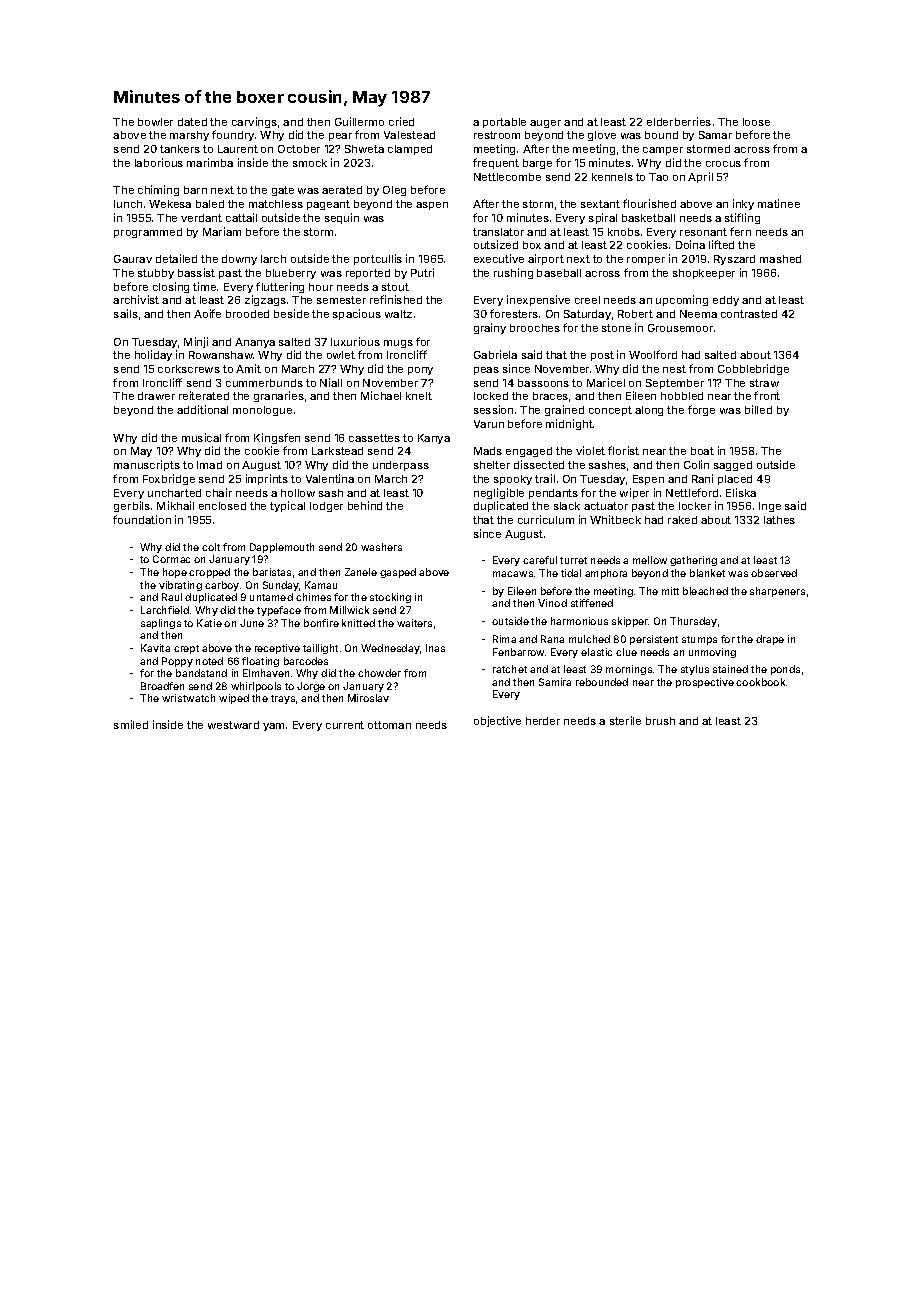 The width and height of the screenshot is (924, 1308). What do you see at coordinates (389, 725) in the screenshot?
I see `ottoman` at bounding box center [389, 725].
